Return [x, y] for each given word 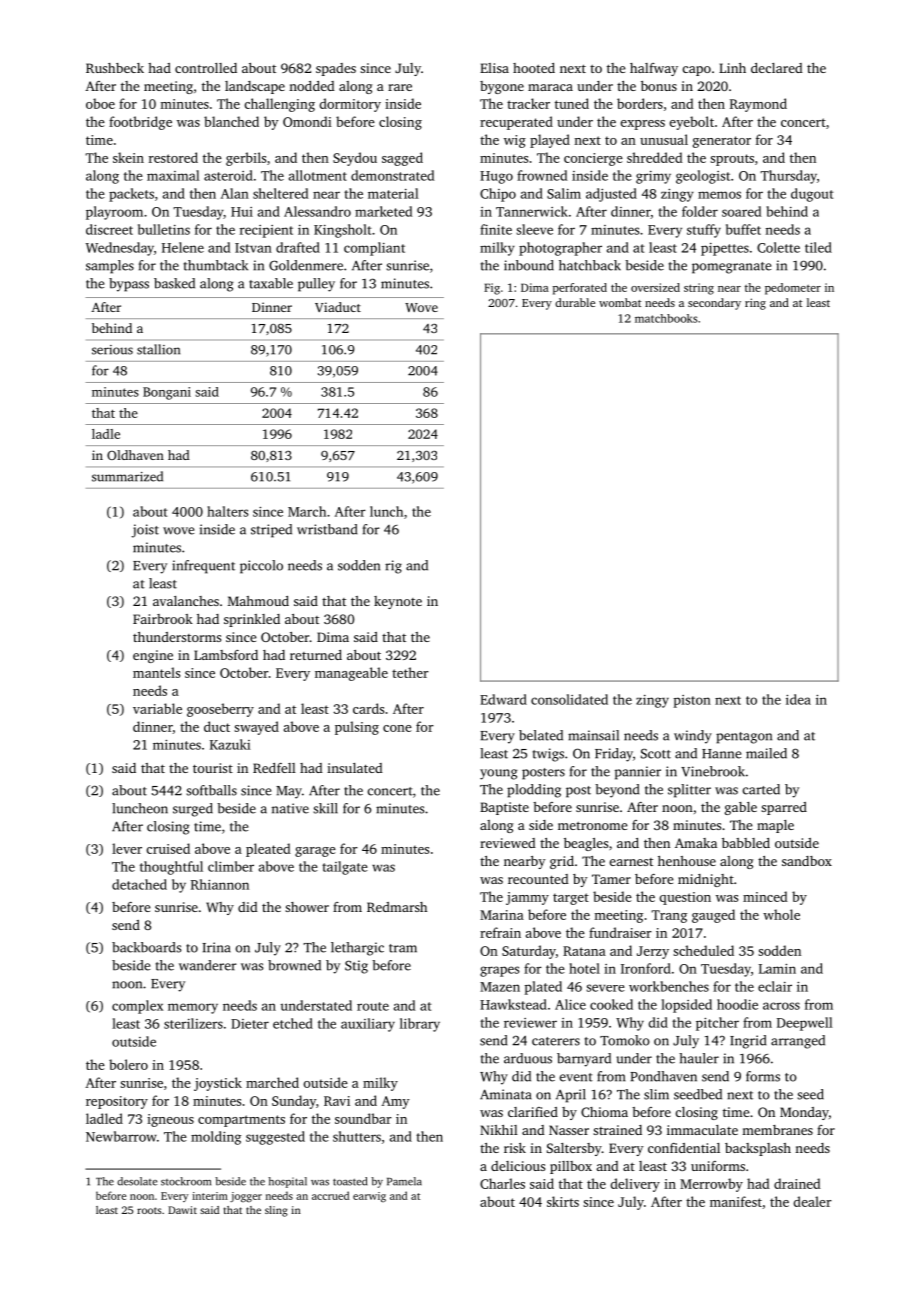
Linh [732, 68]
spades [336, 69]
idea [798, 699]
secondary [714, 304]
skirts [563, 1201]
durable [575, 302]
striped [271, 531]
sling [276, 1211]
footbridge [140, 123]
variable [157, 708]
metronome [593, 826]
